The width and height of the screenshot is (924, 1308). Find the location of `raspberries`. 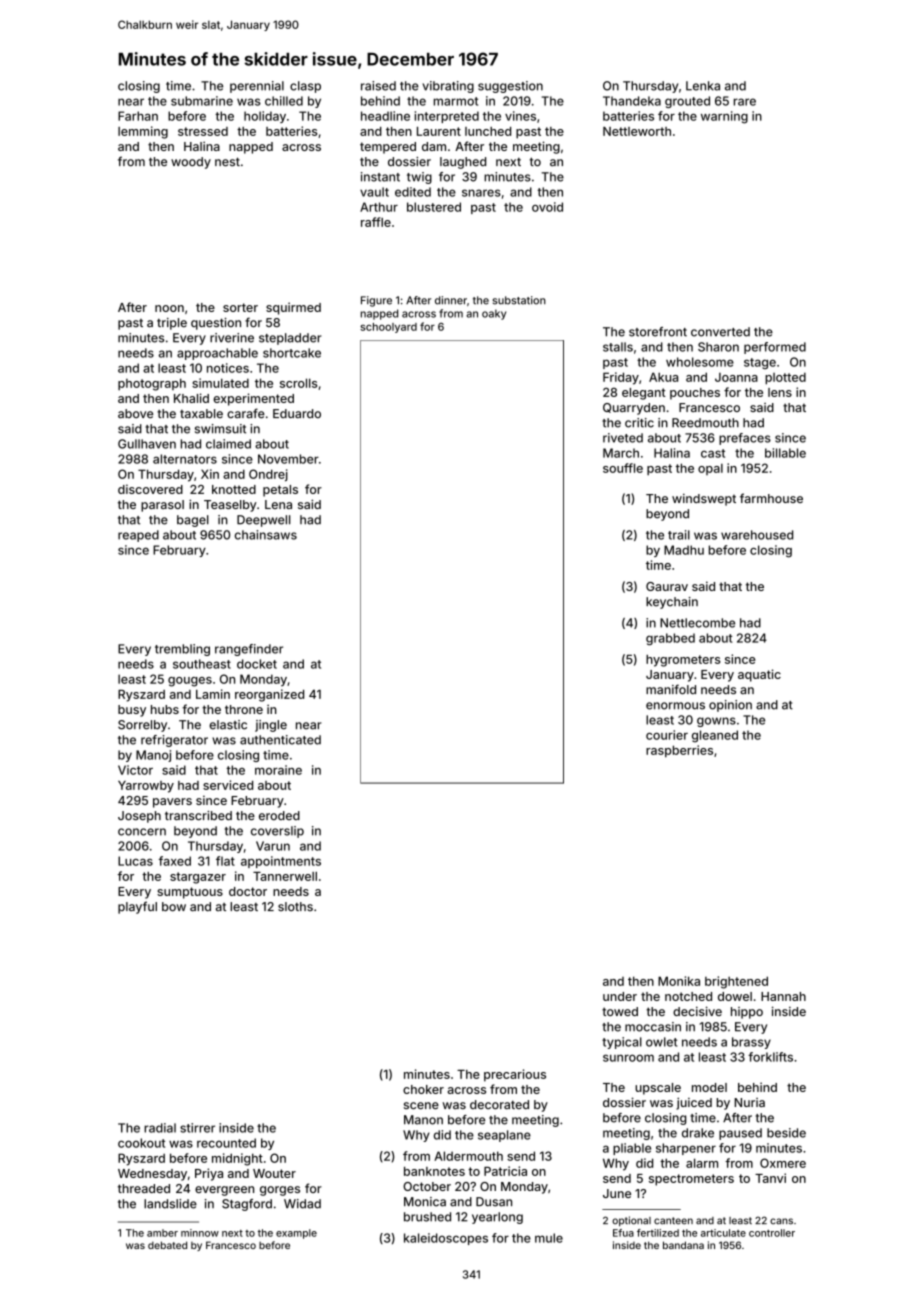

raspberries is located at coordinates (679, 751).
